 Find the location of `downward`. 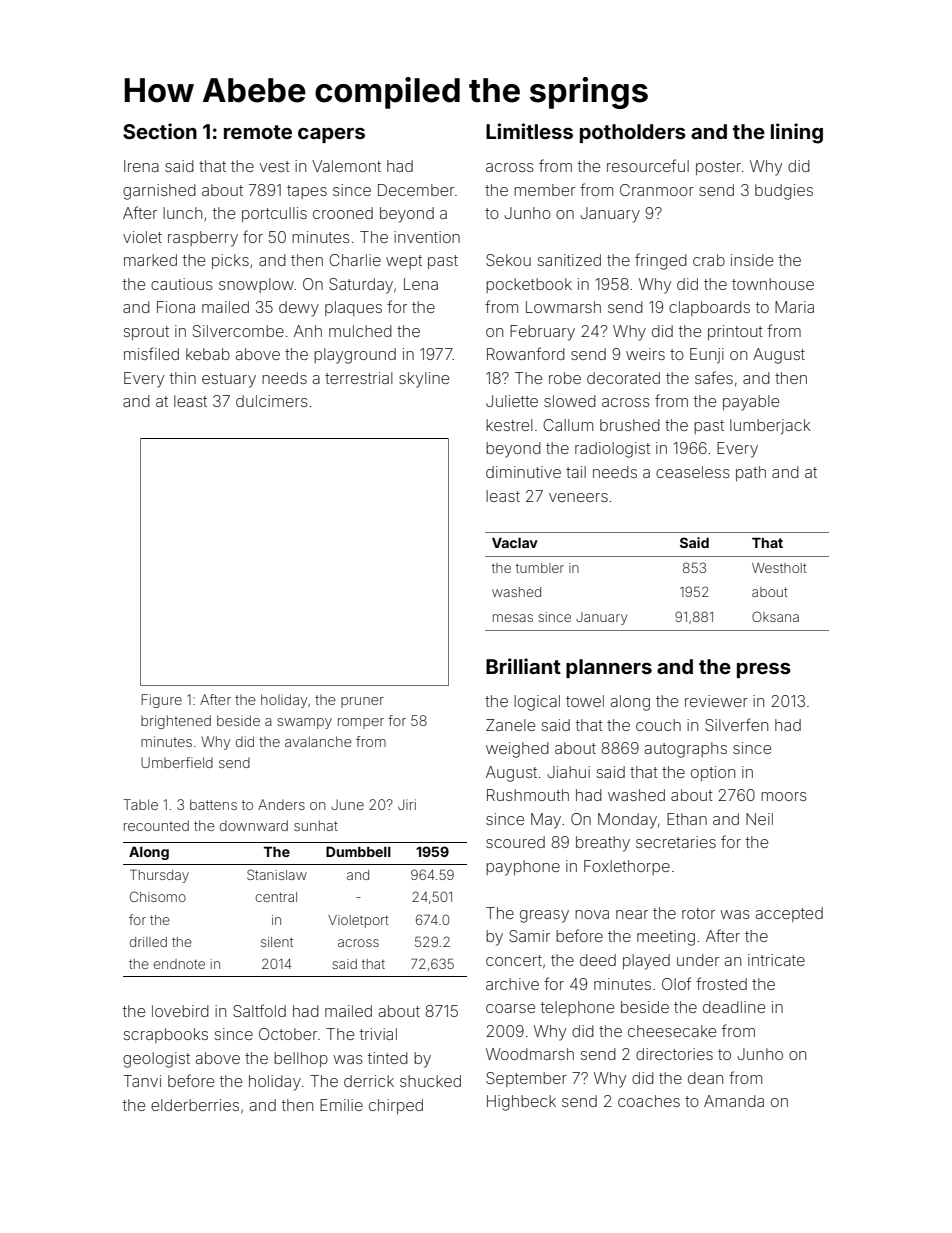

downward is located at coordinates (254, 825).
